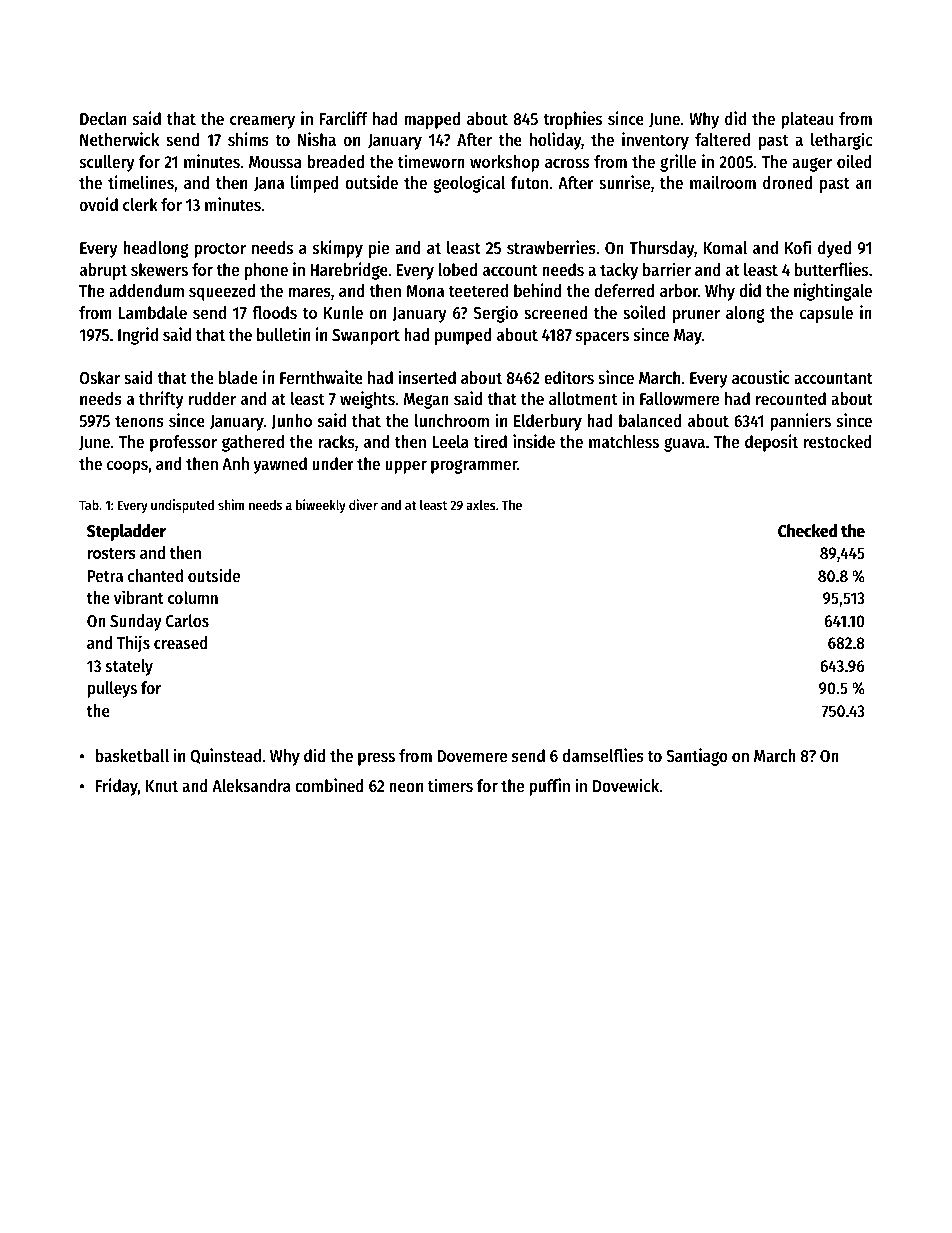 Image resolution: width=952 pixels, height=1233 pixels. I want to click on guava, so click(684, 445).
